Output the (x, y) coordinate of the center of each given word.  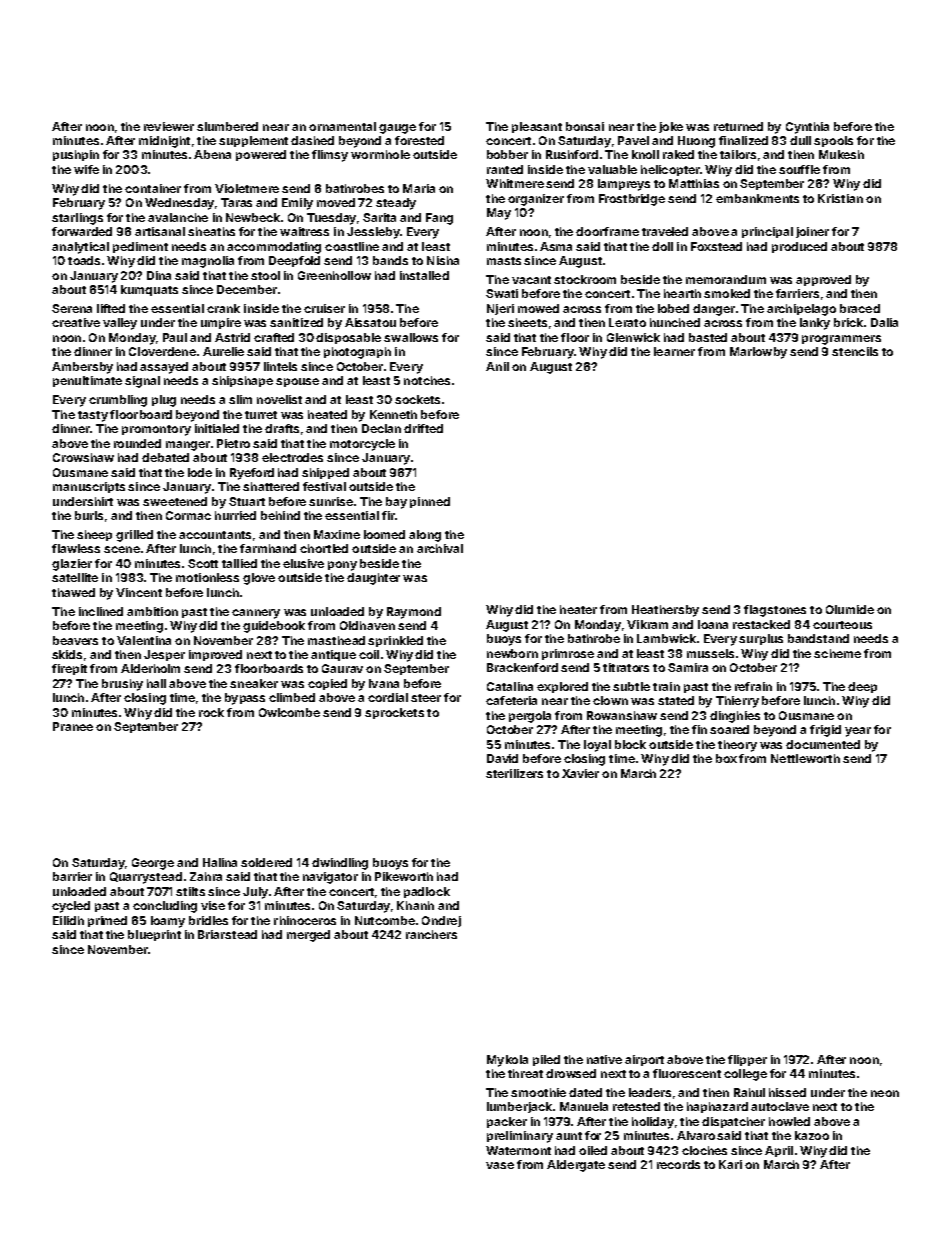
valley (120, 324)
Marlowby (758, 353)
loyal (597, 746)
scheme (837, 653)
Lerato (627, 322)
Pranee (73, 726)
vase (500, 1165)
